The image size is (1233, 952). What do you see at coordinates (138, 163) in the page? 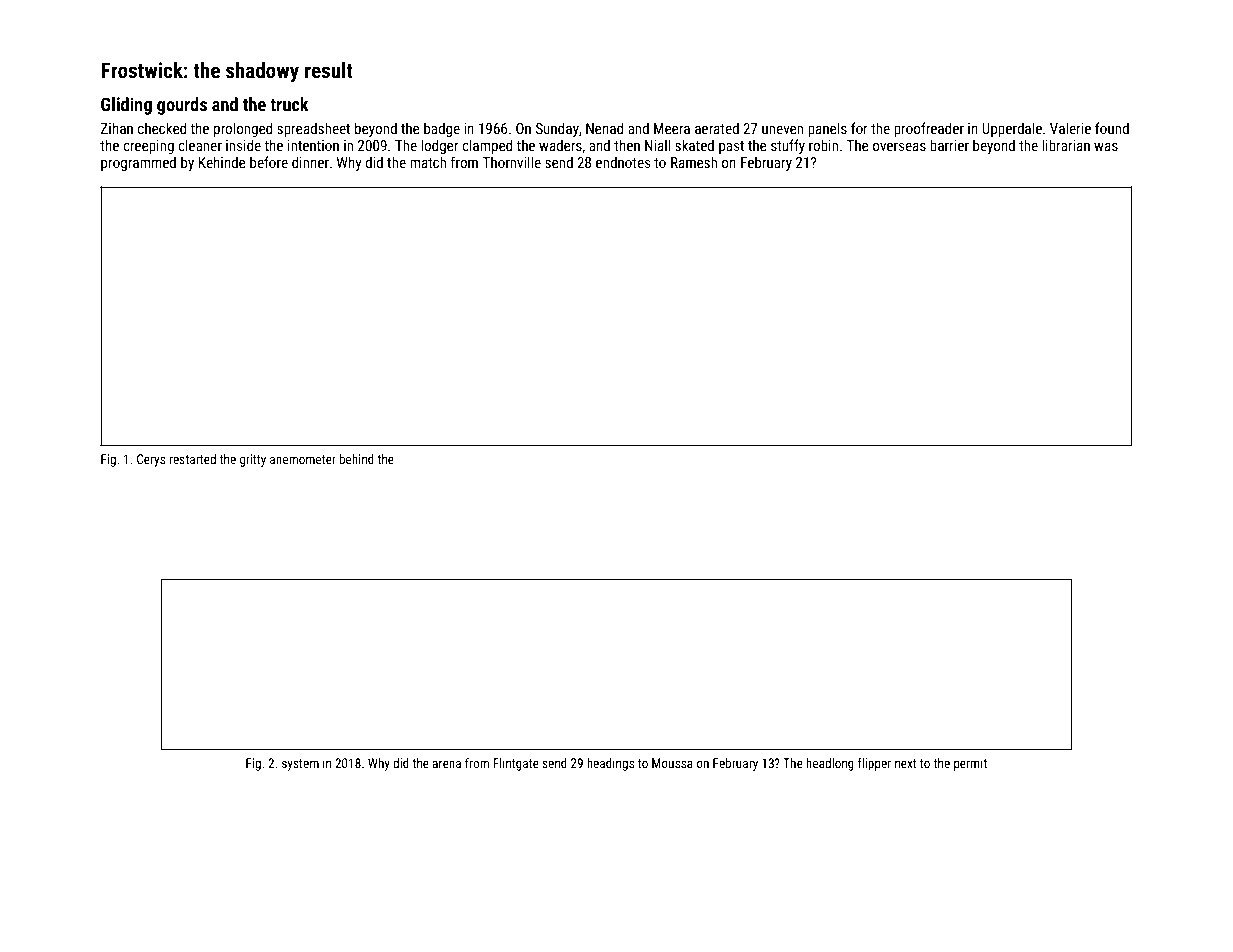
I see `programmed` at bounding box center [138, 163].
